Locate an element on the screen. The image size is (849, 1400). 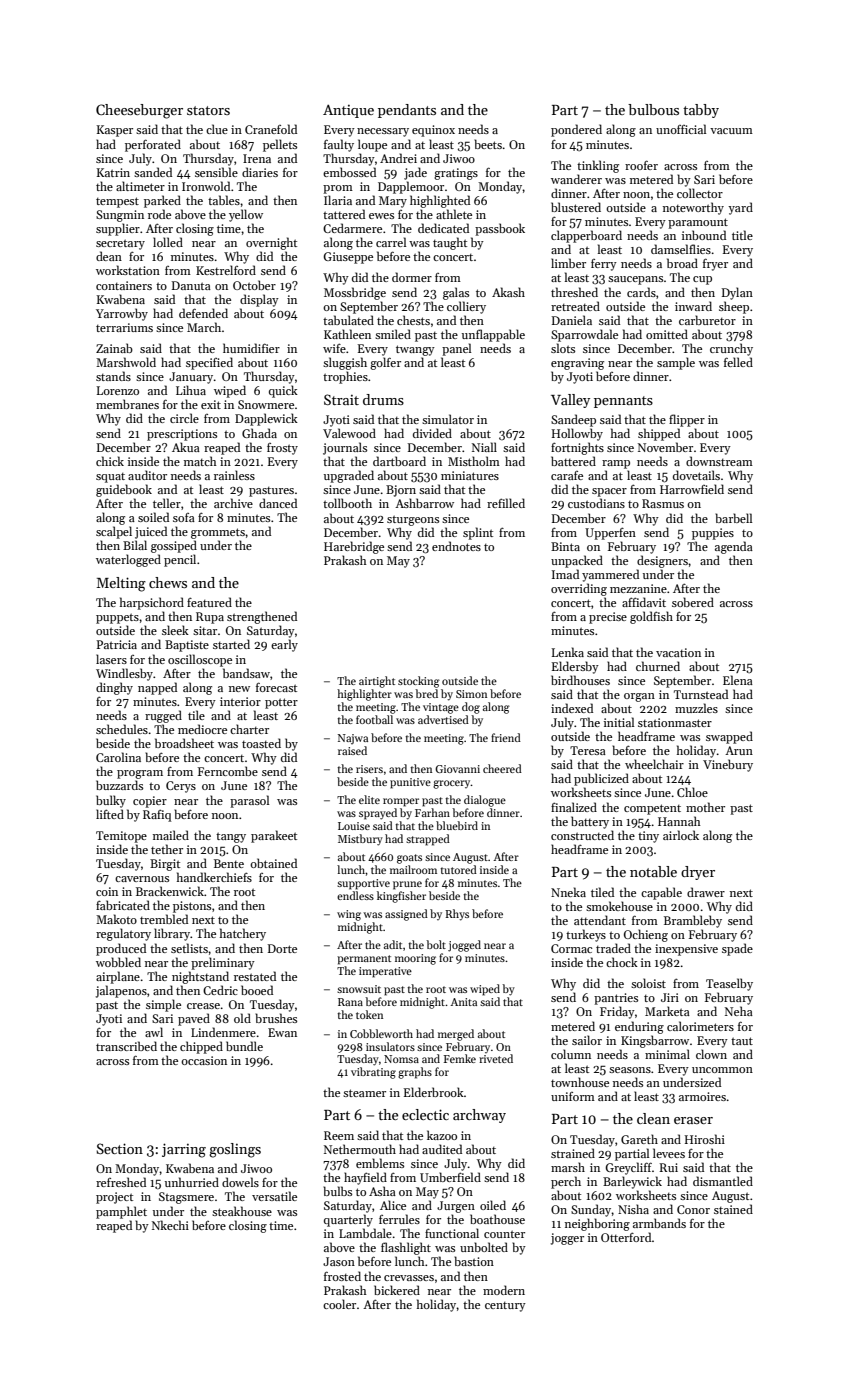
pondered is located at coordinates (576, 130).
